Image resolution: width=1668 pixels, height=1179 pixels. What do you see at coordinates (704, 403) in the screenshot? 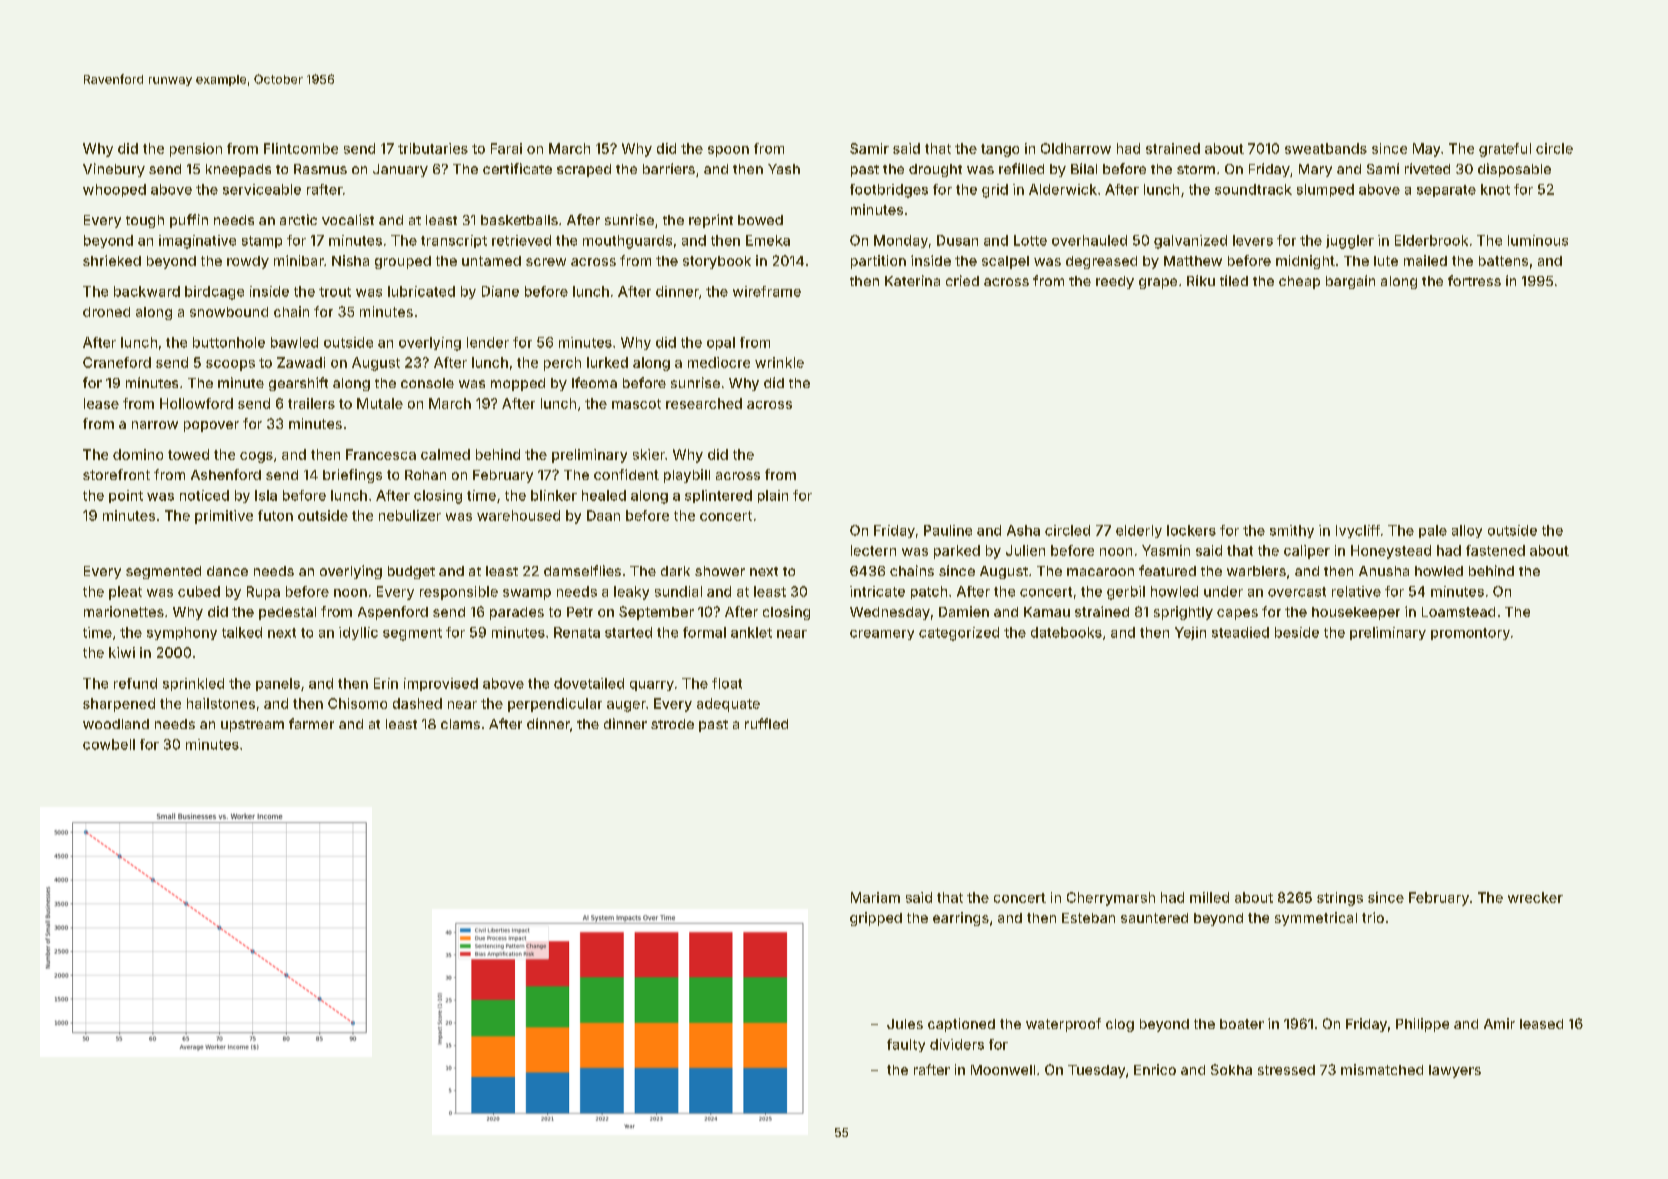
I see `researched` at bounding box center [704, 403].
